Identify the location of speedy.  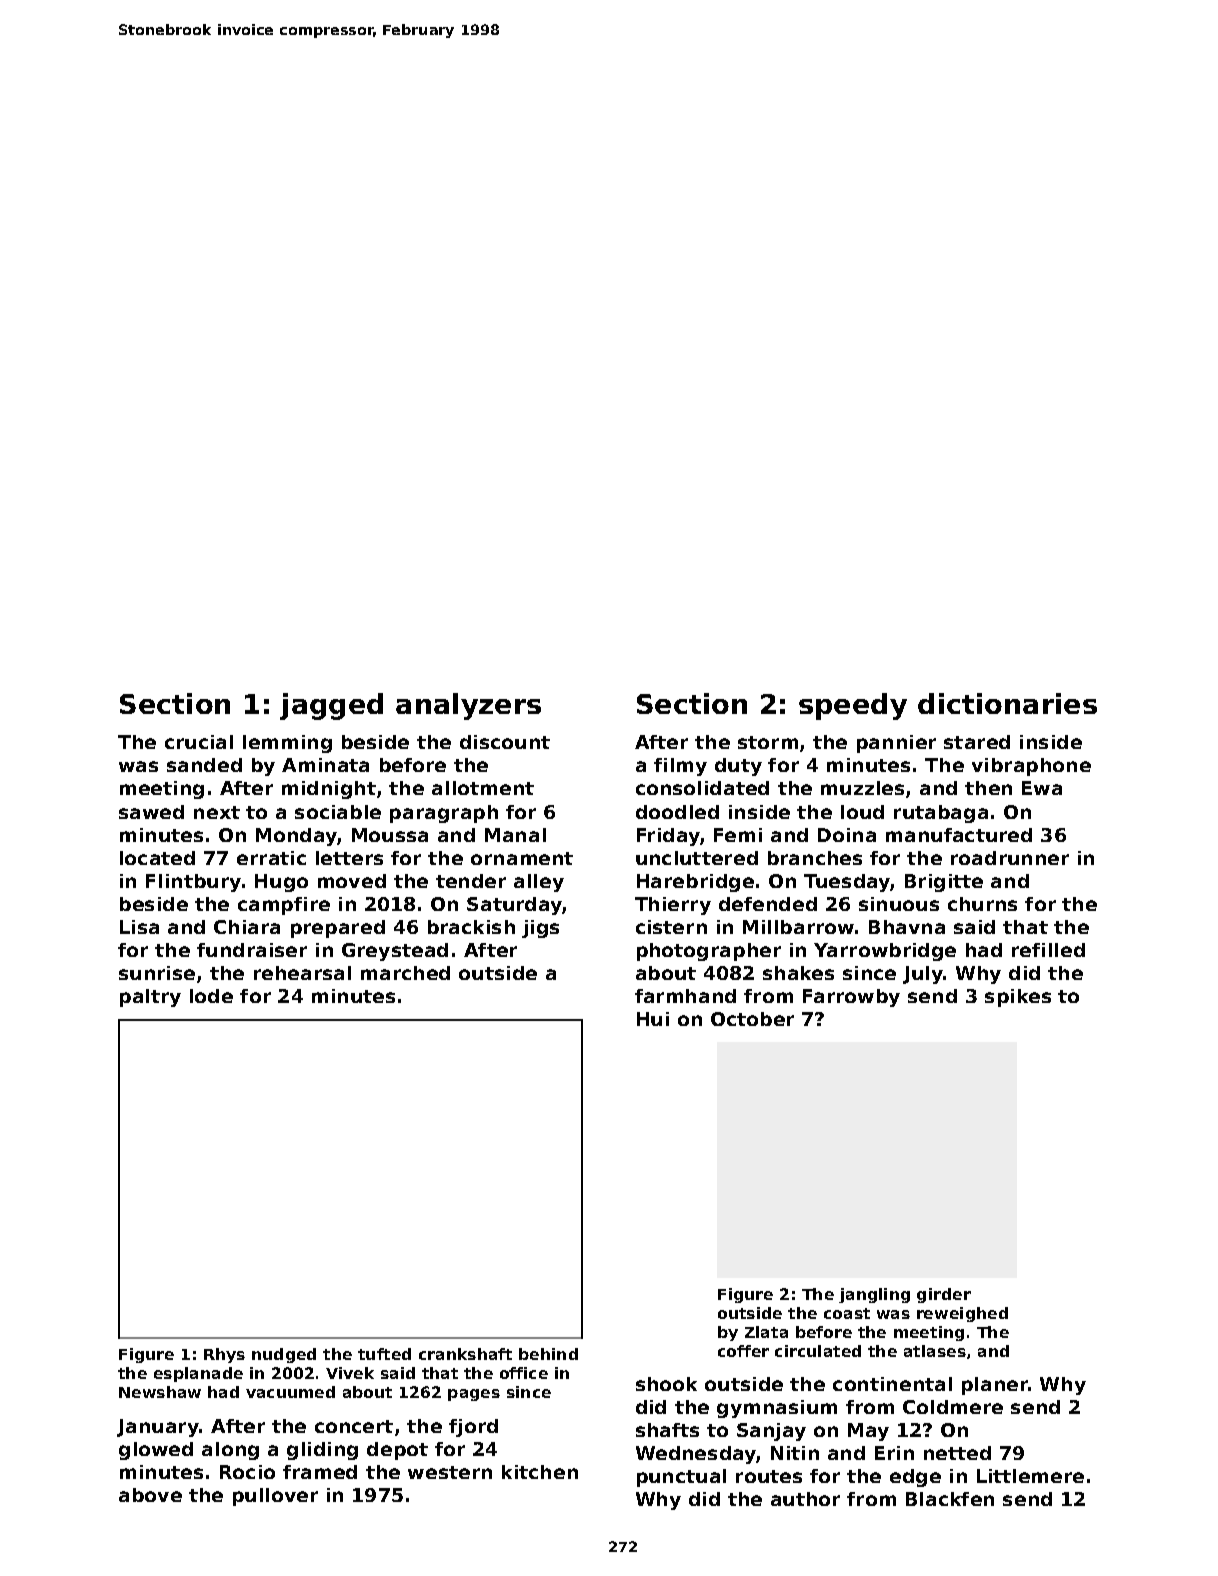
(853, 706).
